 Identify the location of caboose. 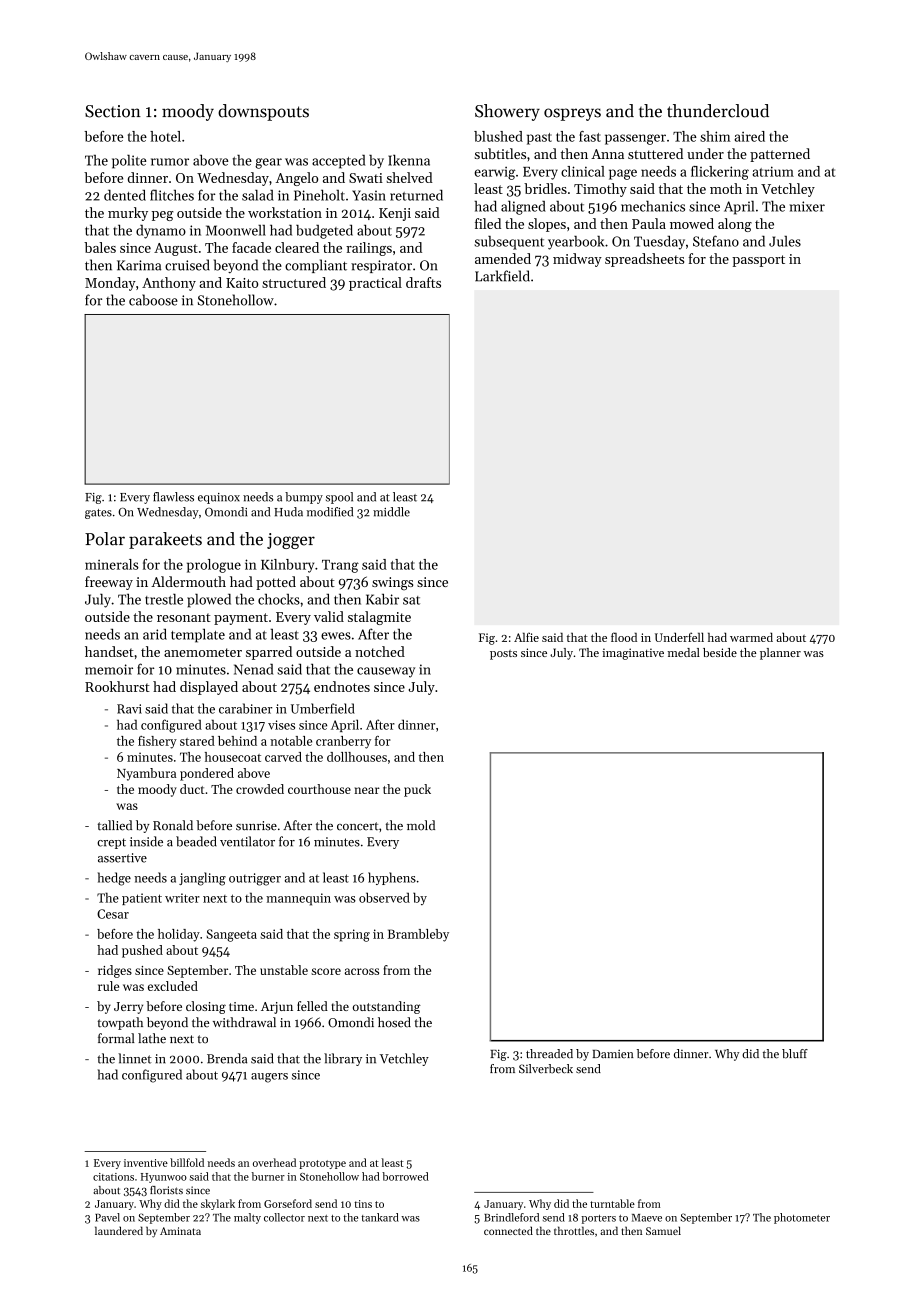
(153, 300).
